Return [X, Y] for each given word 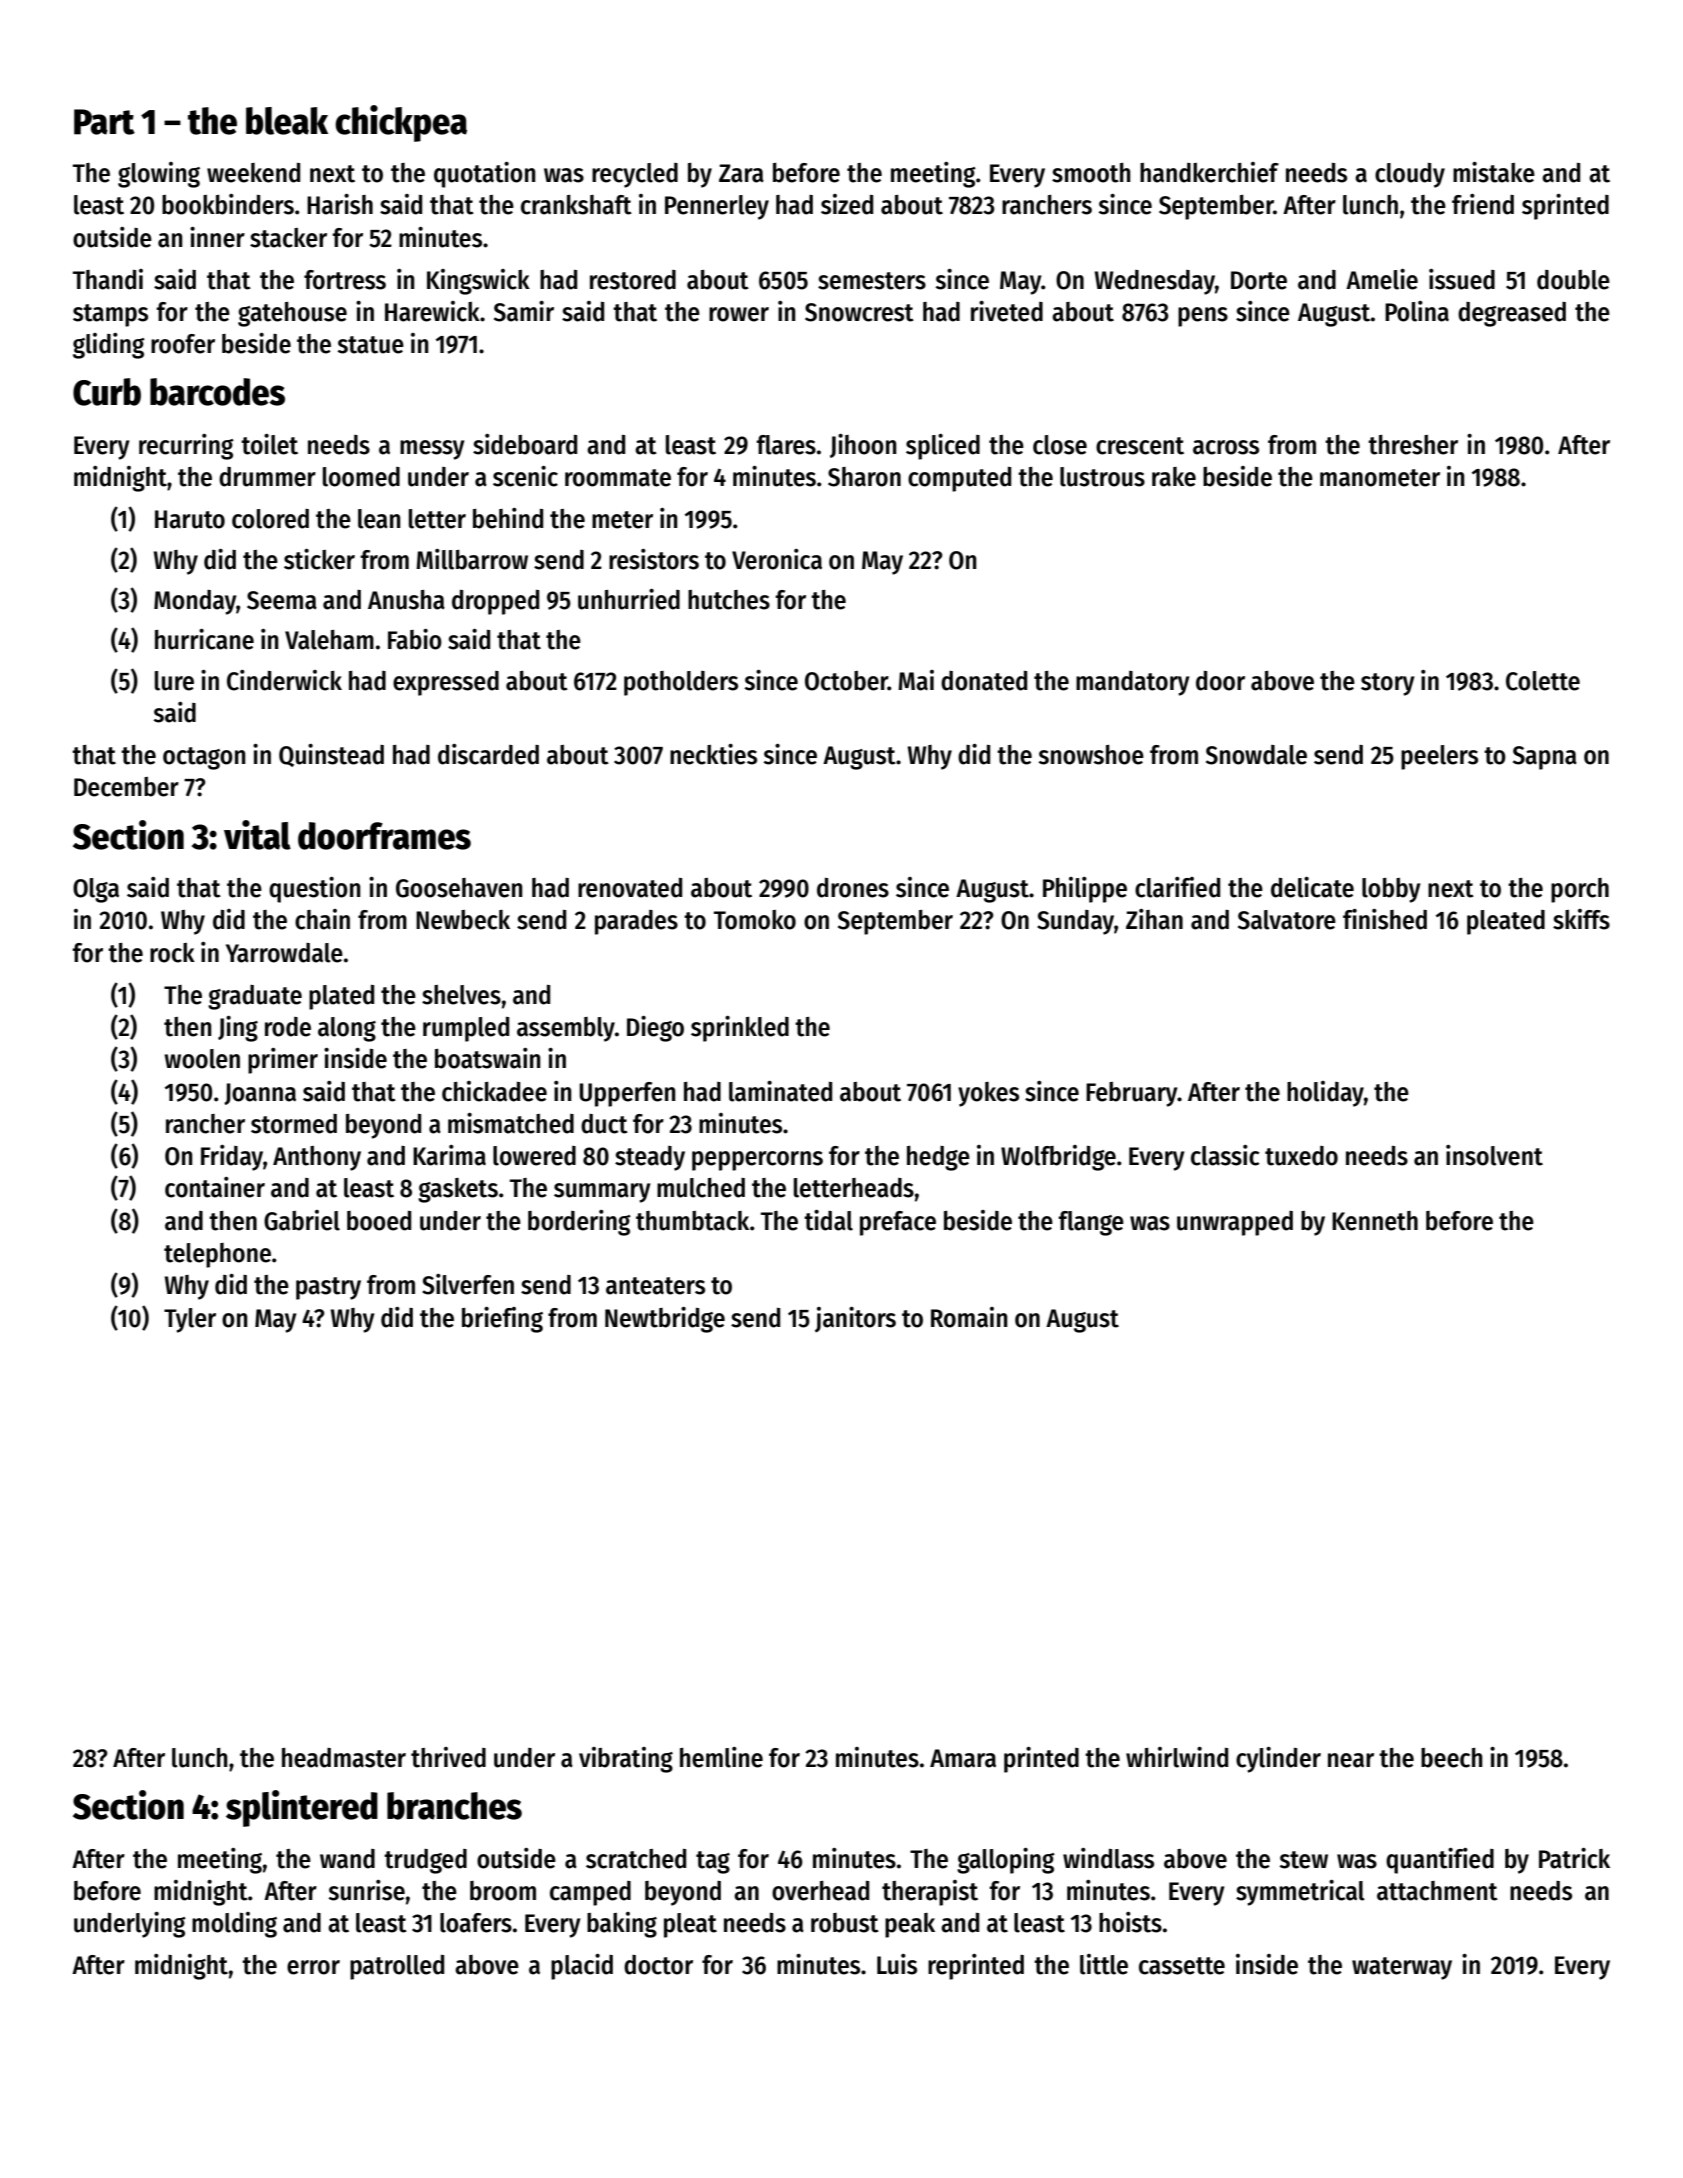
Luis [897, 1964]
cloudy [1410, 175]
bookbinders [228, 204]
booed [379, 1221]
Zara [741, 173]
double [1573, 280]
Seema [282, 600]
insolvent [1494, 1155]
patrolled [397, 1967]
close [1060, 445]
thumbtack [692, 1221]
